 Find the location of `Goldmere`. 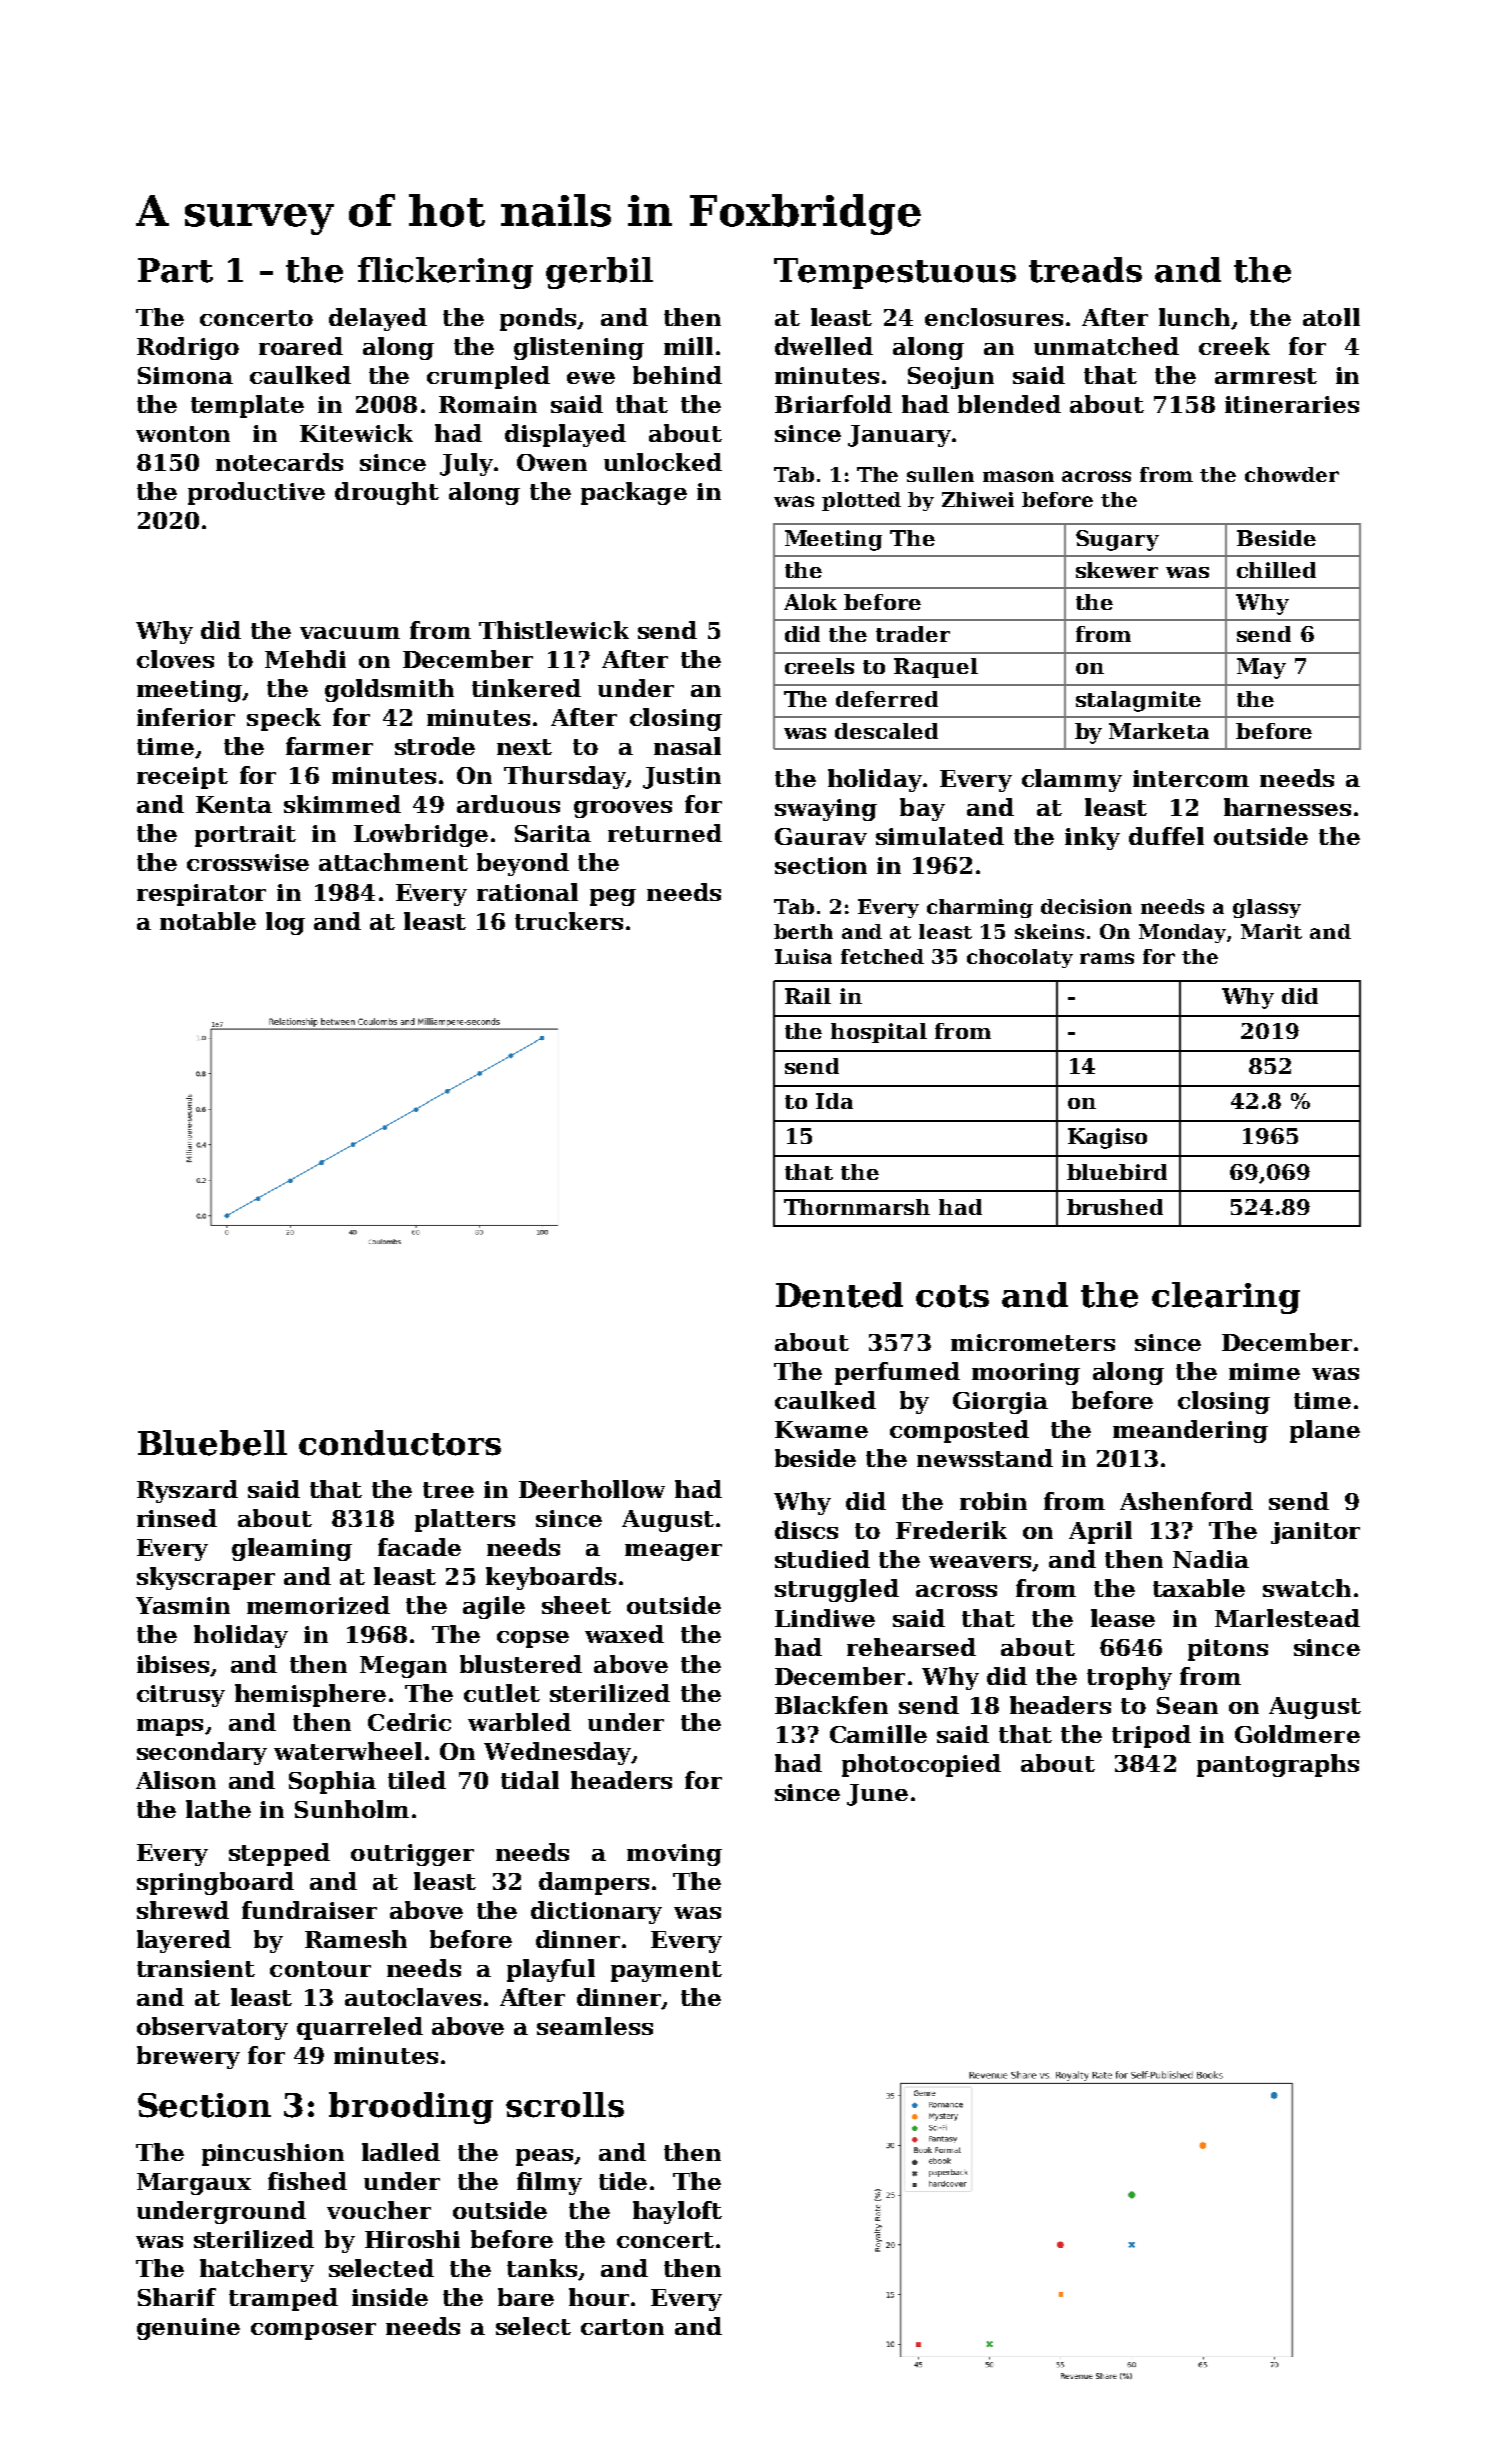

Goldmere is located at coordinates (1297, 1734).
